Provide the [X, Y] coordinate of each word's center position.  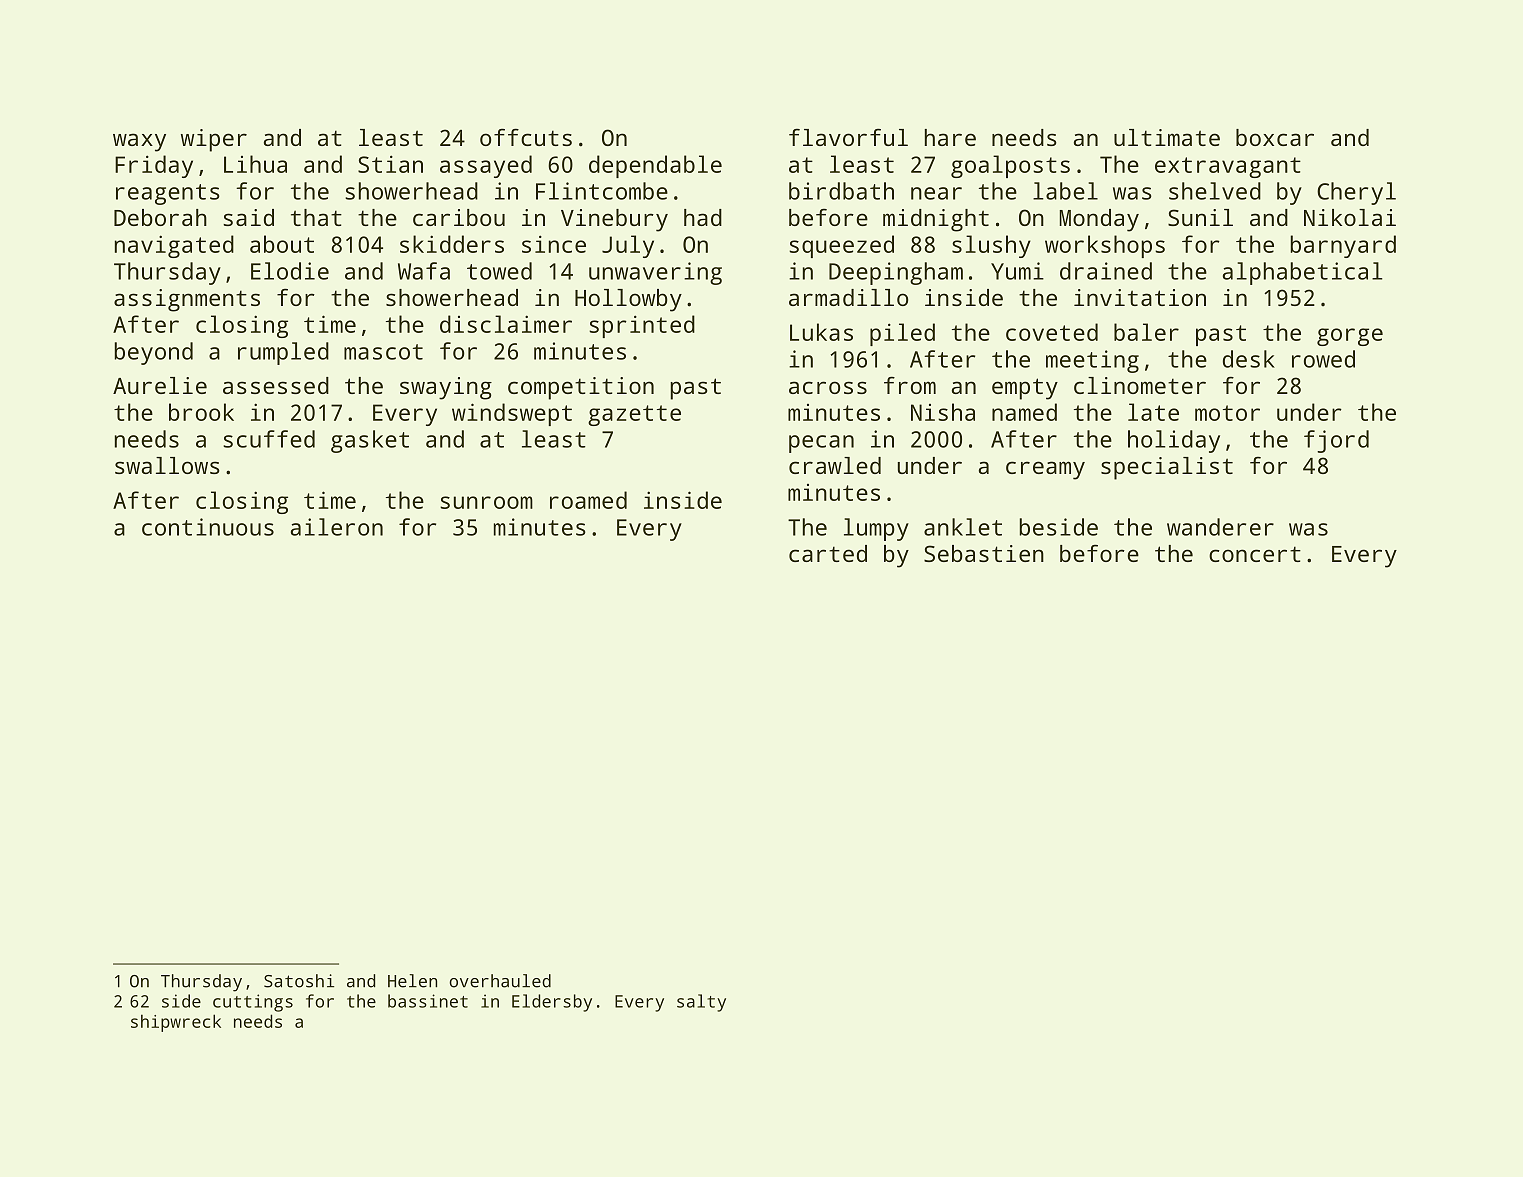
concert [1255, 554]
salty [701, 1003]
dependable [655, 166]
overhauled [500, 981]
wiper [214, 140]
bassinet [428, 1001]
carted [828, 553]
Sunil [1200, 217]
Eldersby [552, 1003]
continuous [208, 527]
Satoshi [299, 981]
